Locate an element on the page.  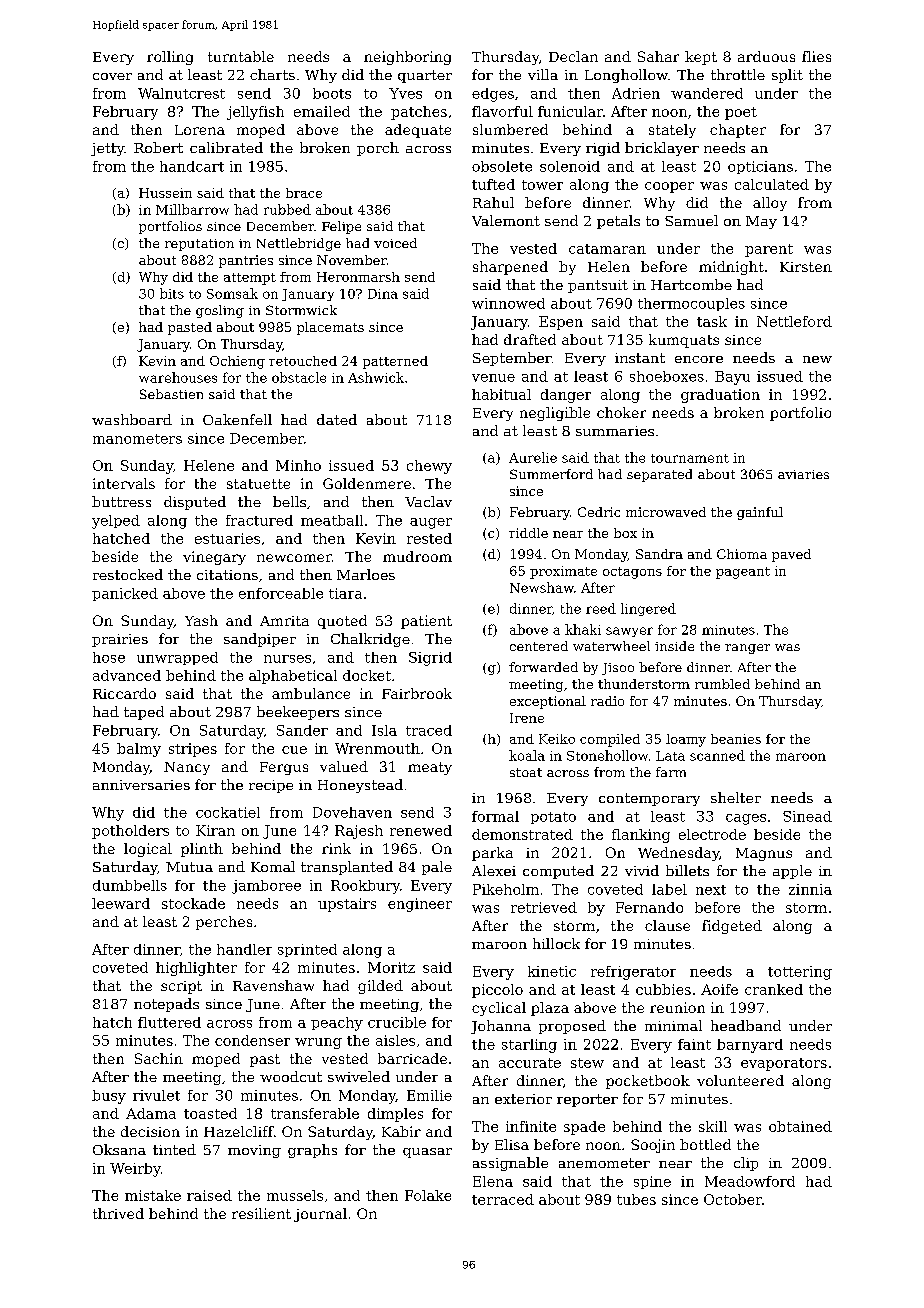
kept is located at coordinates (701, 58).
